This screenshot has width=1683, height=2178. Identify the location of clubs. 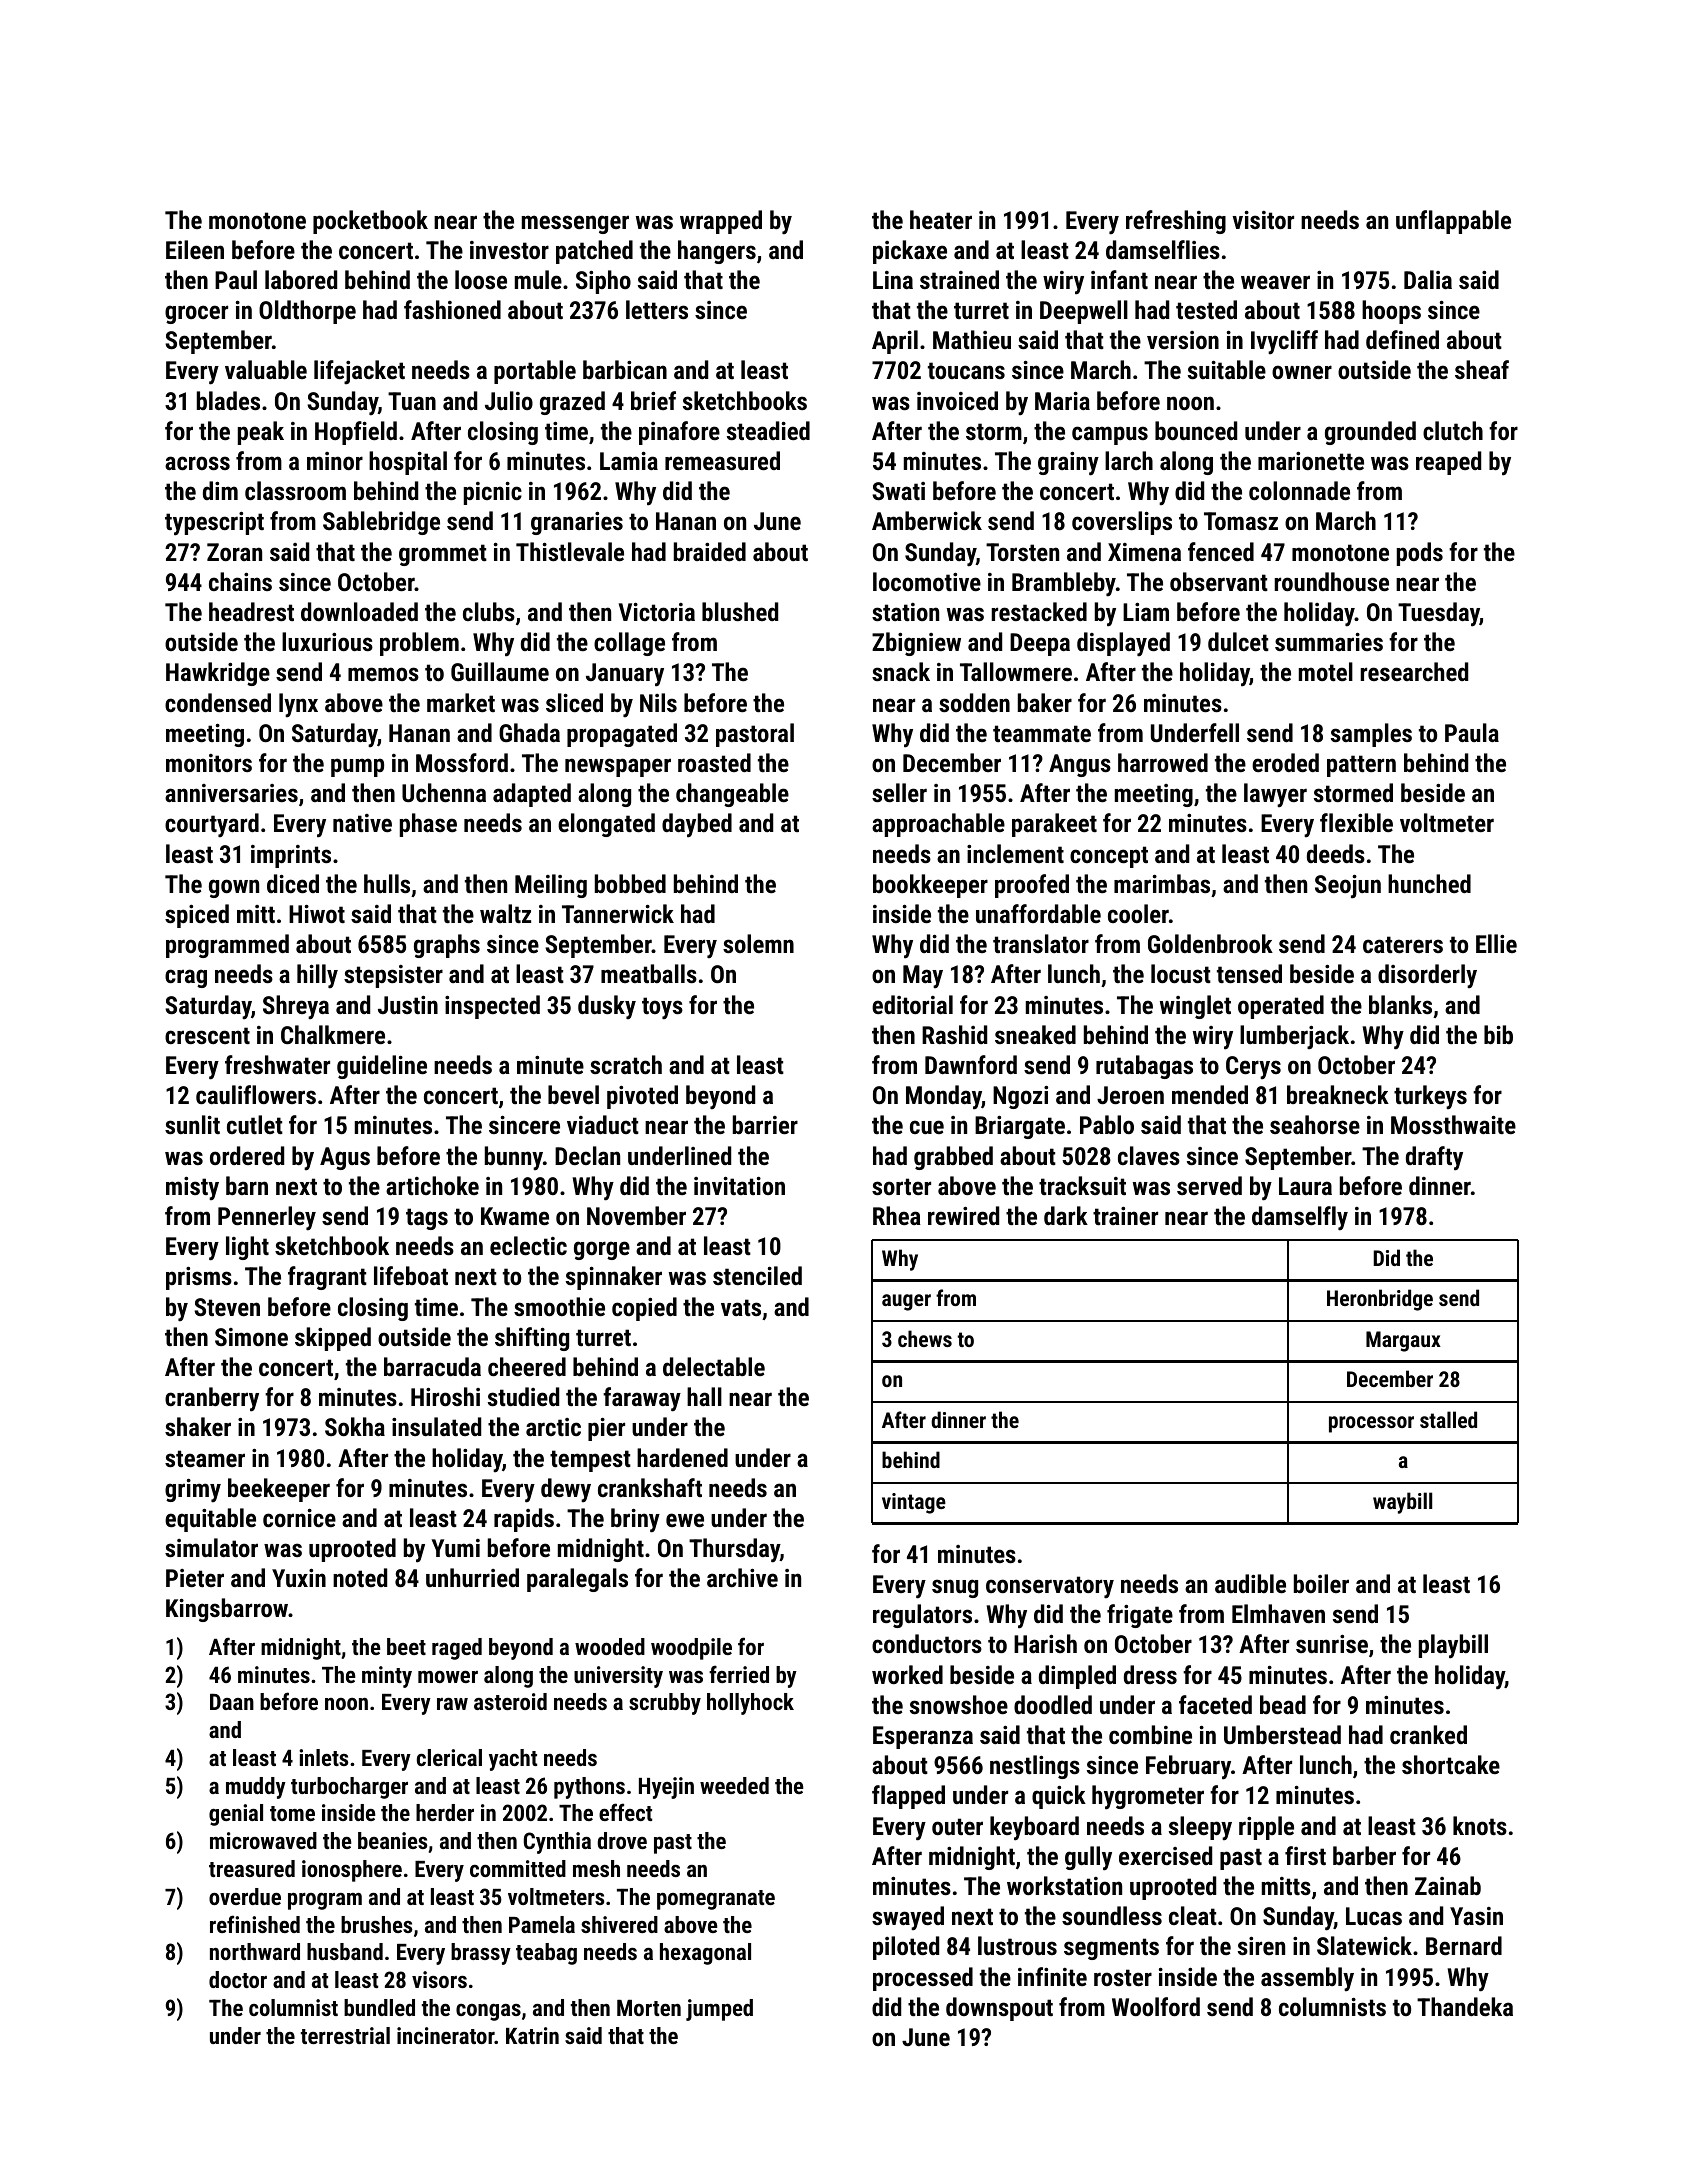
(489, 611).
